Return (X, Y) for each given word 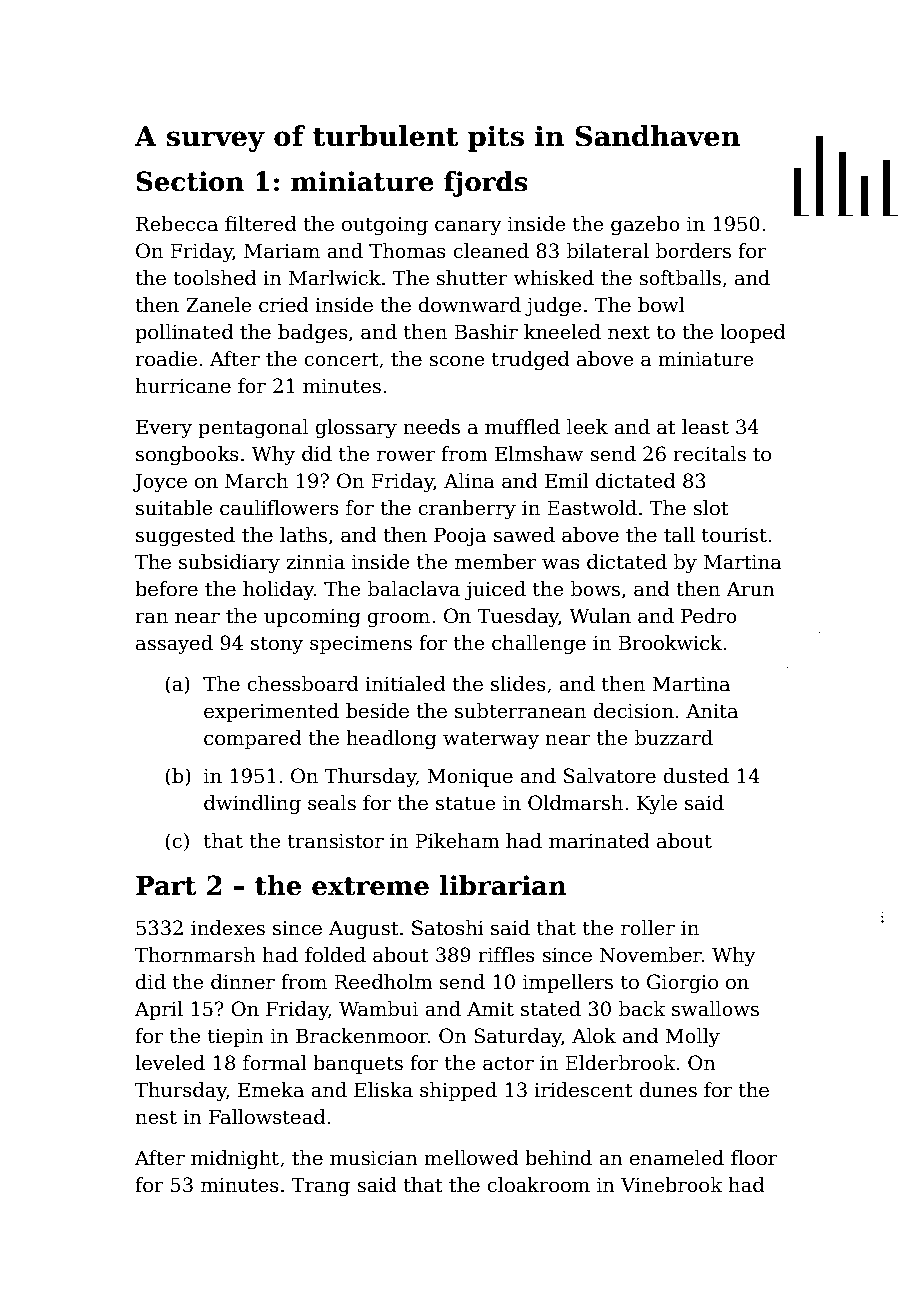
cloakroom (538, 1185)
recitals (709, 454)
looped (753, 333)
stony (277, 646)
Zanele (219, 305)
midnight (235, 1160)
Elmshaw (539, 454)
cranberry (467, 510)
